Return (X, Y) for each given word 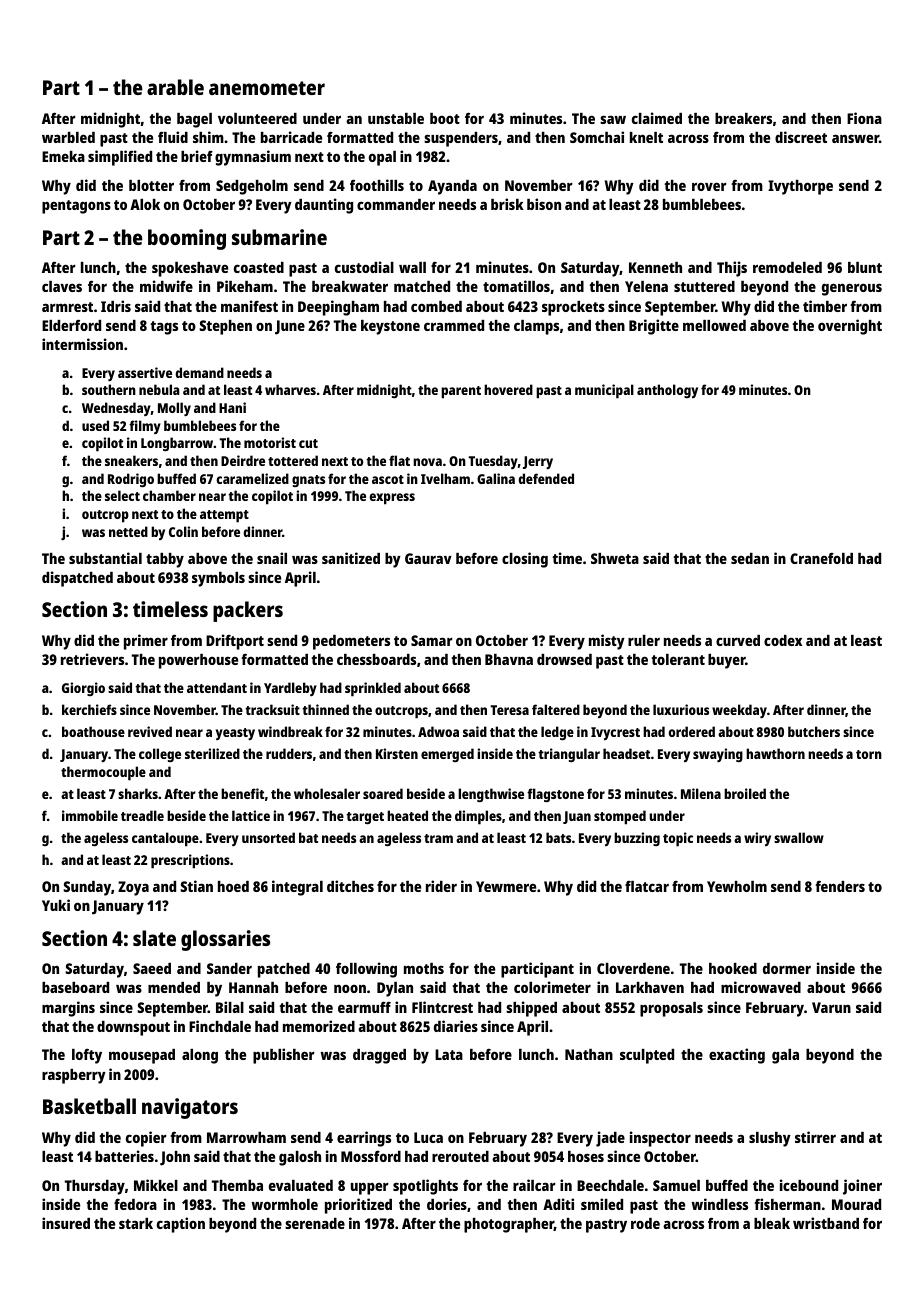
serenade (315, 1223)
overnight (850, 327)
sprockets (573, 308)
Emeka (63, 156)
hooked (733, 968)
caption (181, 1225)
